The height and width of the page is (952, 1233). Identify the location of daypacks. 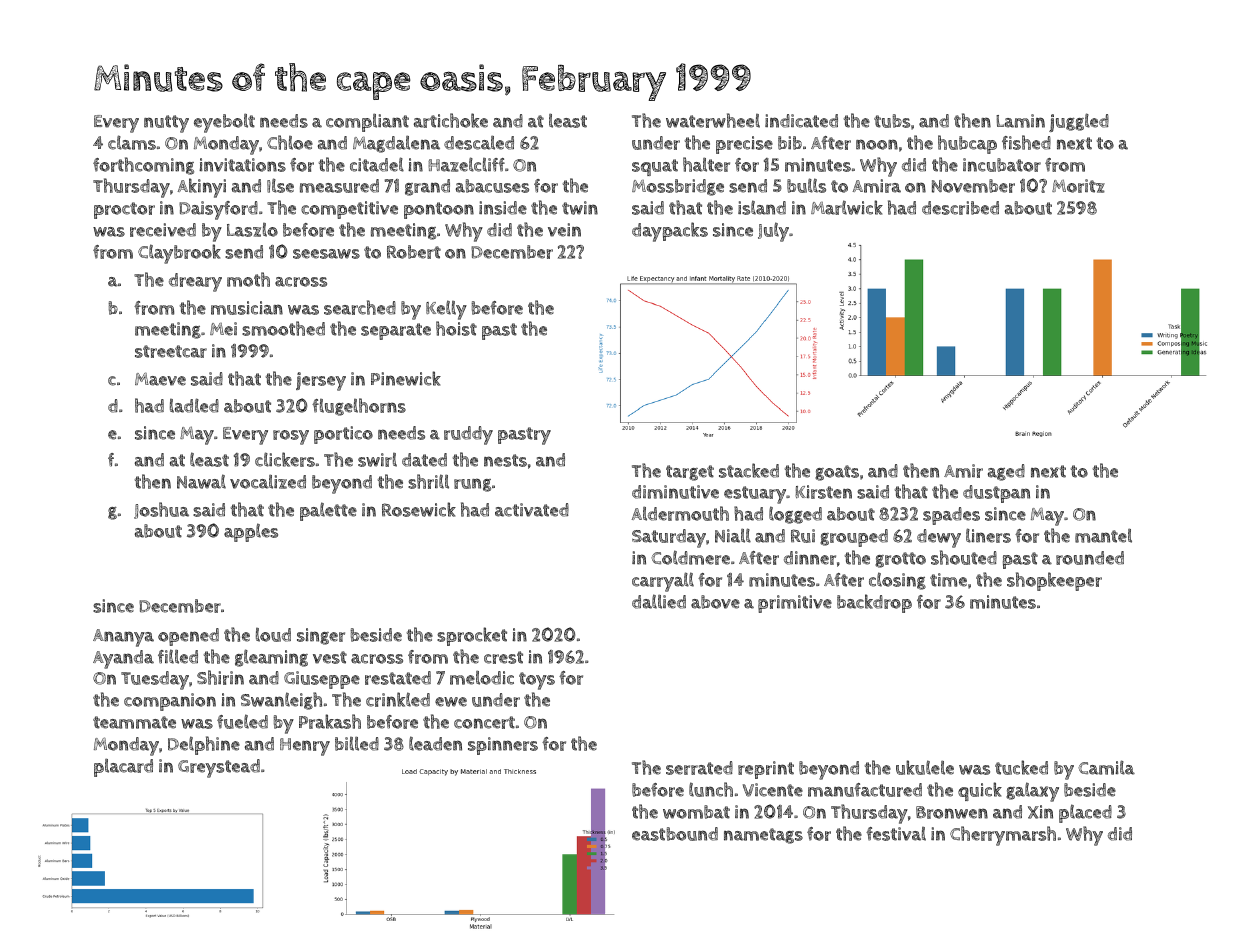
(670, 232).
